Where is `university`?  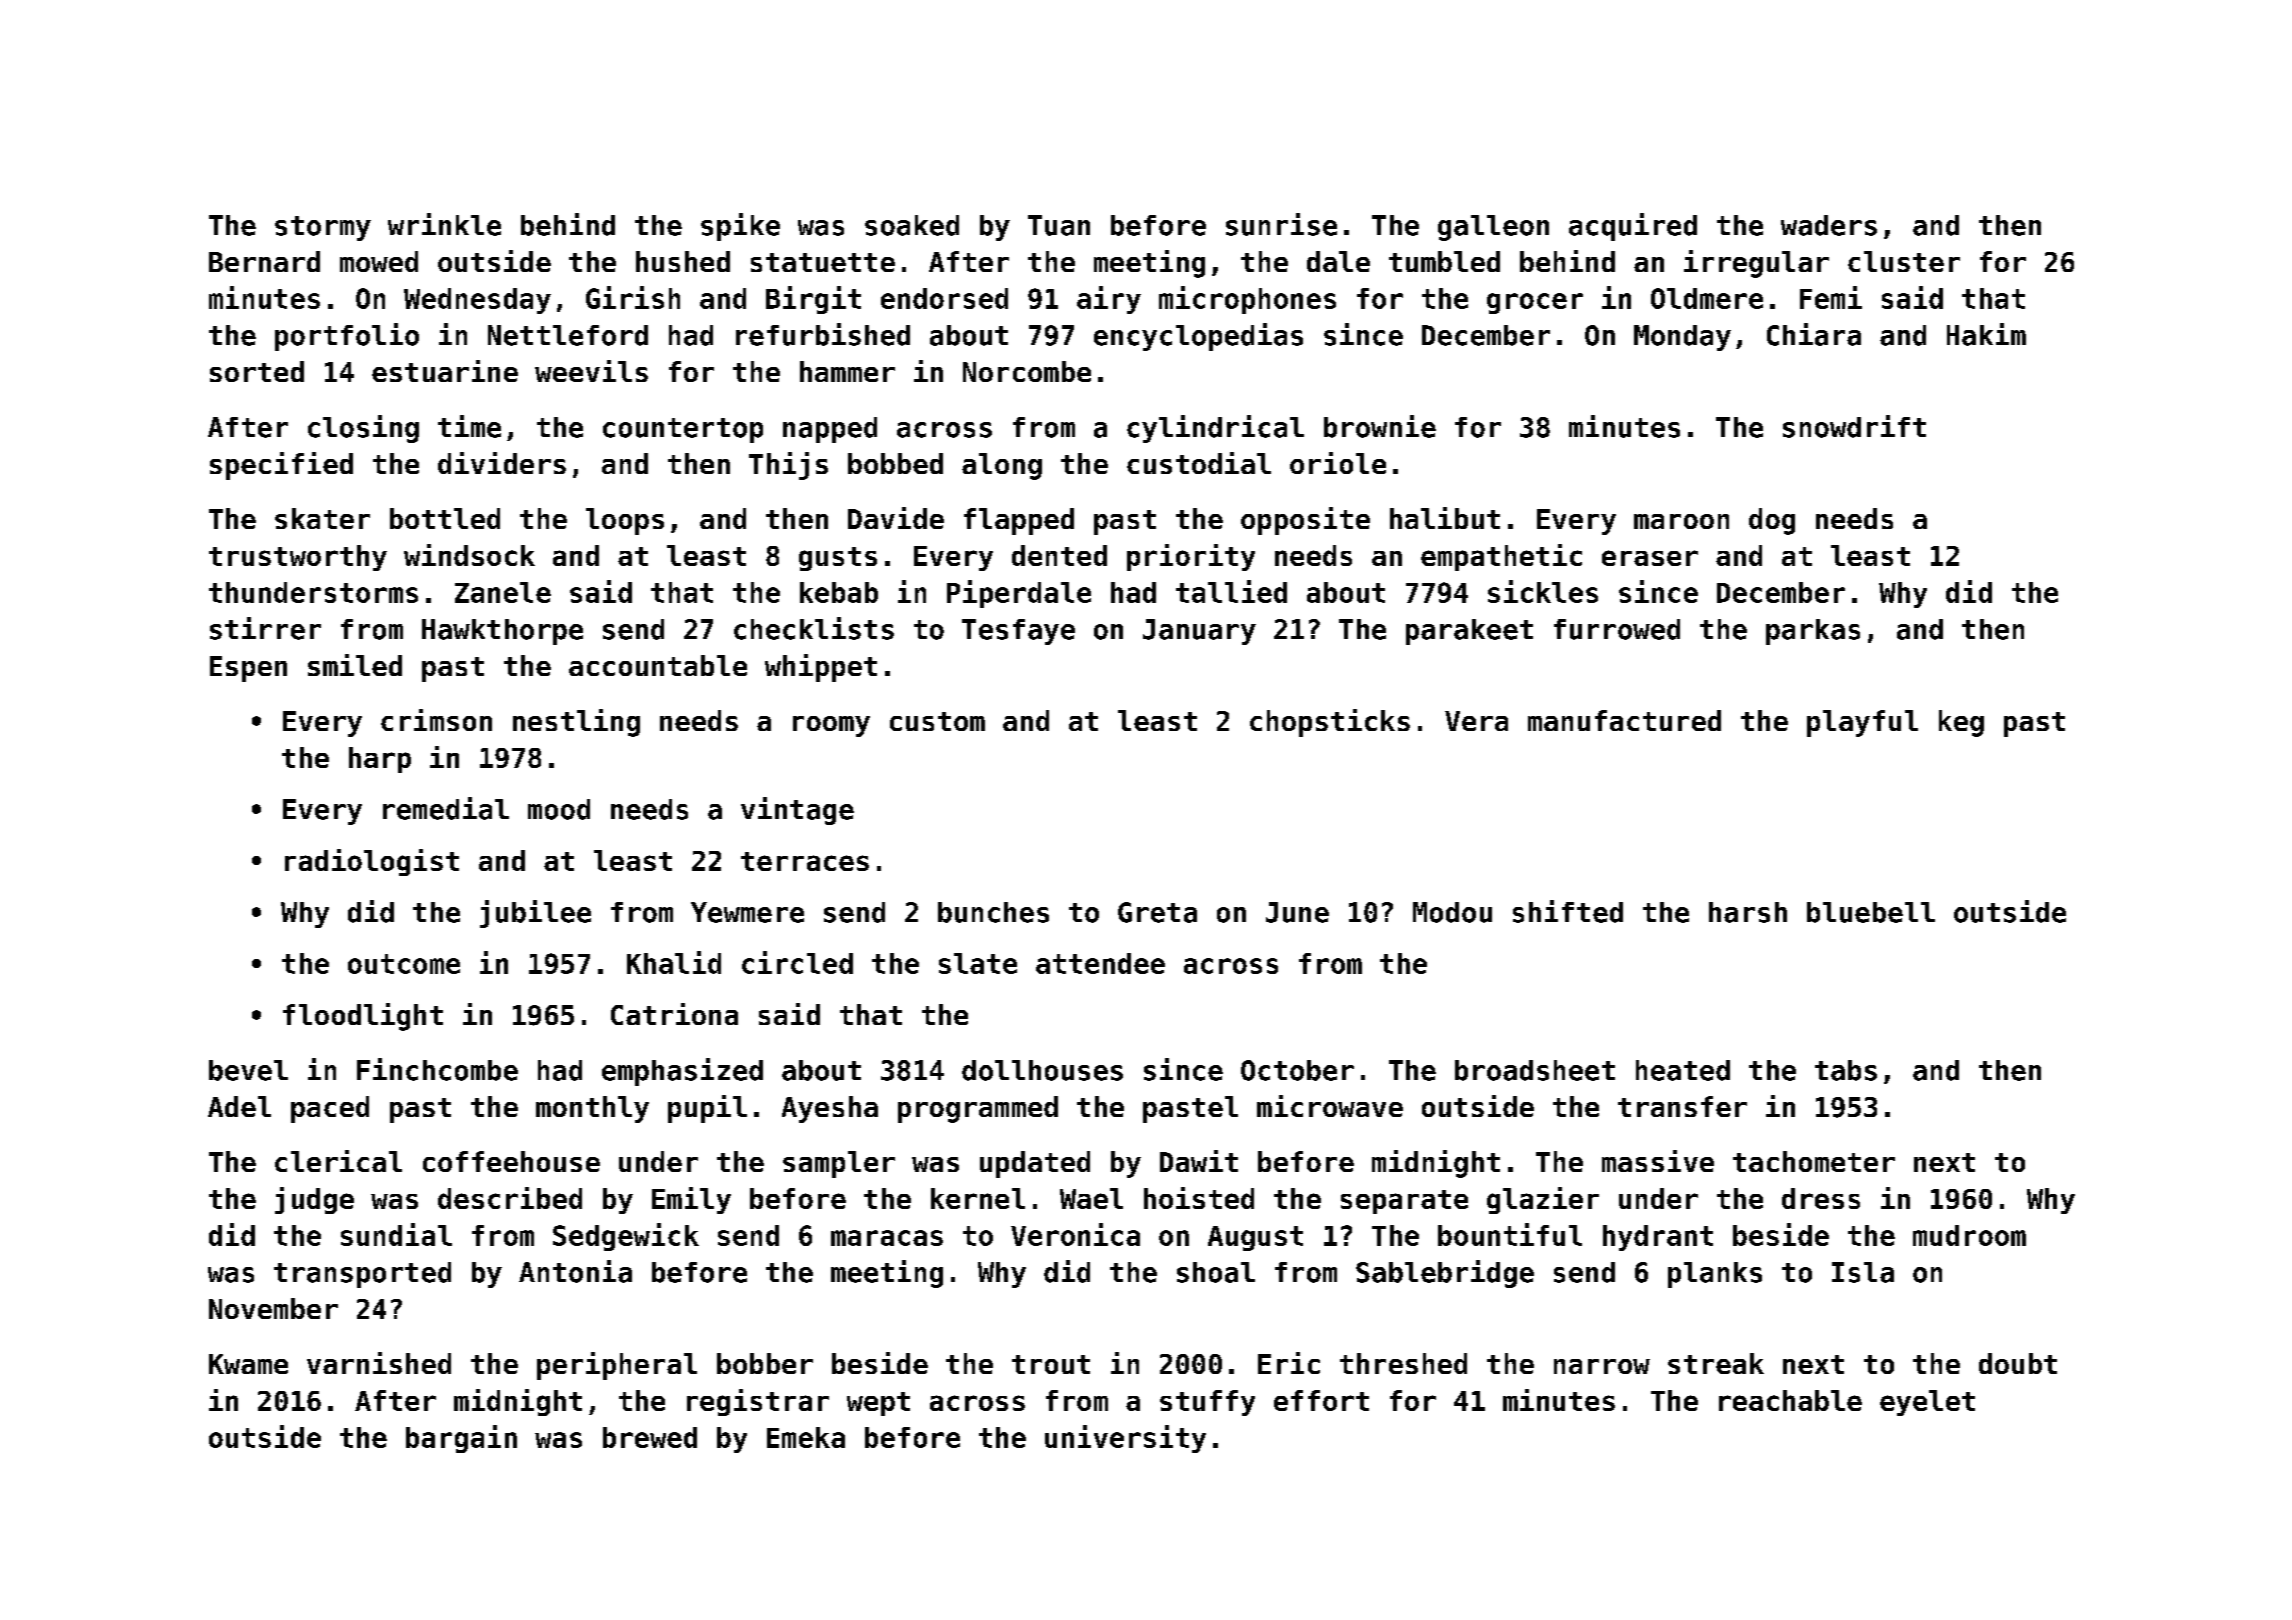
university is located at coordinates (1125, 1439).
